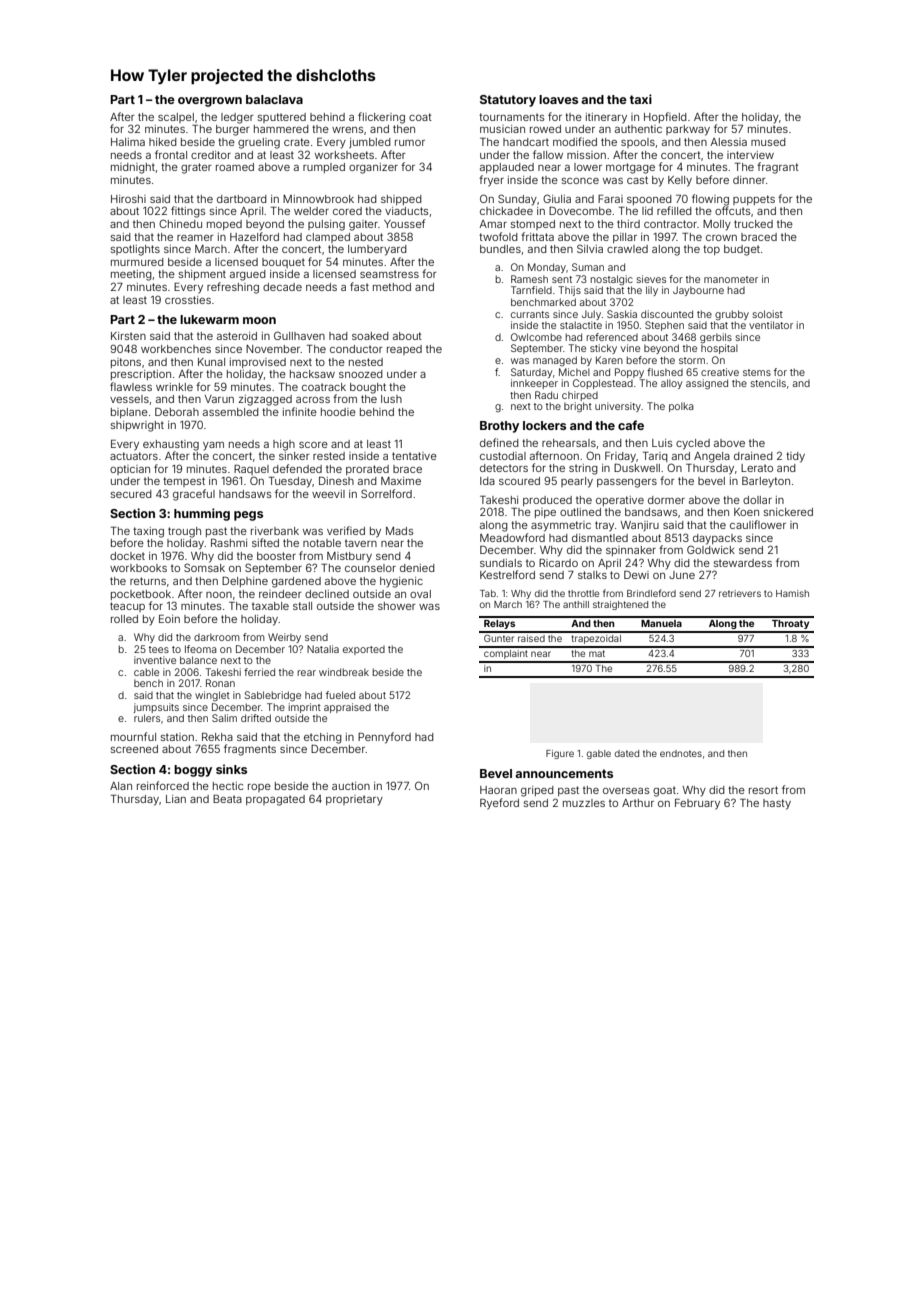 Image resolution: width=924 pixels, height=1308 pixels. Describe the element at coordinates (131, 275) in the screenshot. I see `meeting` at that location.
